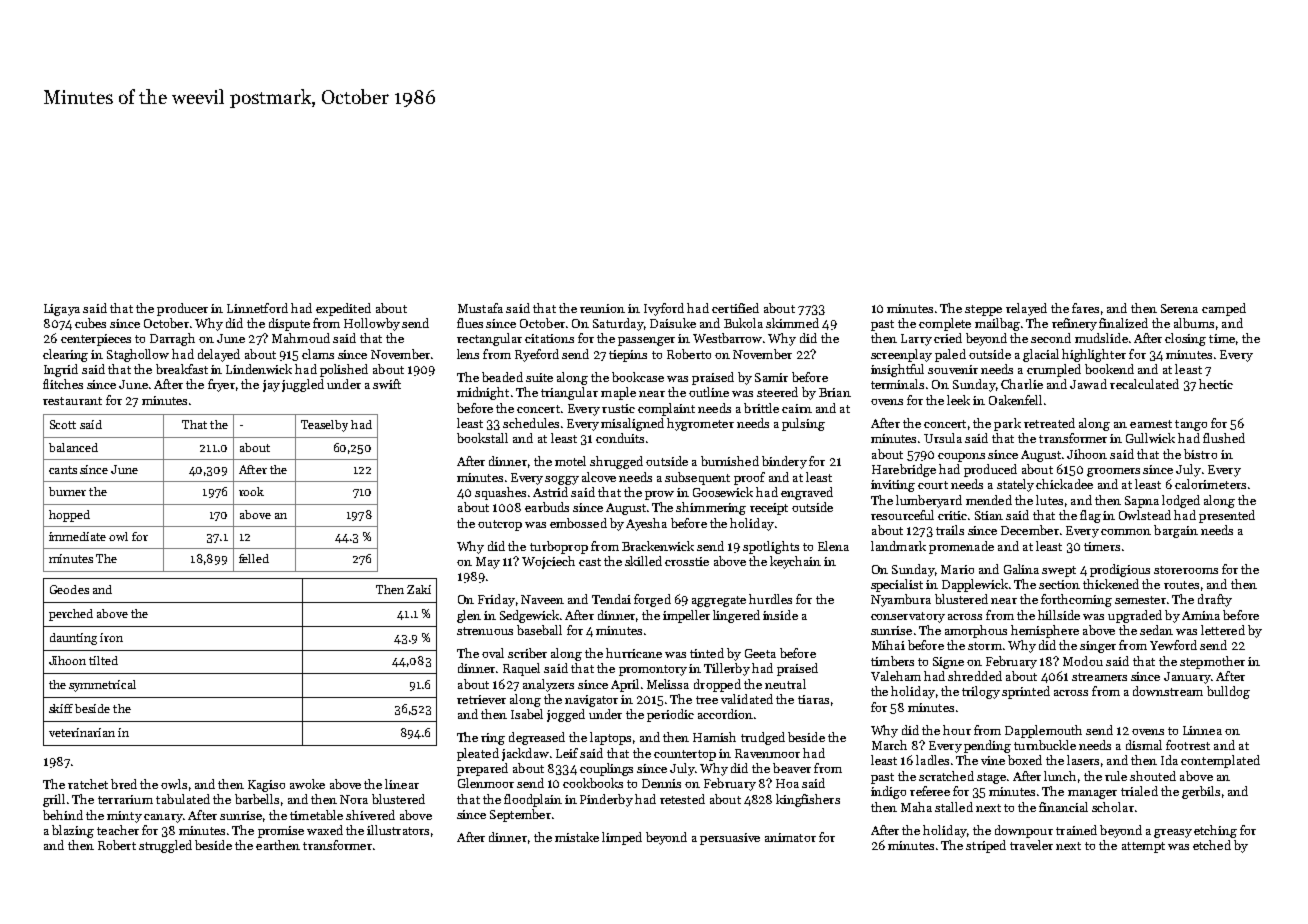 The width and height of the document is (1308, 924). What do you see at coordinates (1049, 423) in the document?
I see `retreated` at bounding box center [1049, 423].
